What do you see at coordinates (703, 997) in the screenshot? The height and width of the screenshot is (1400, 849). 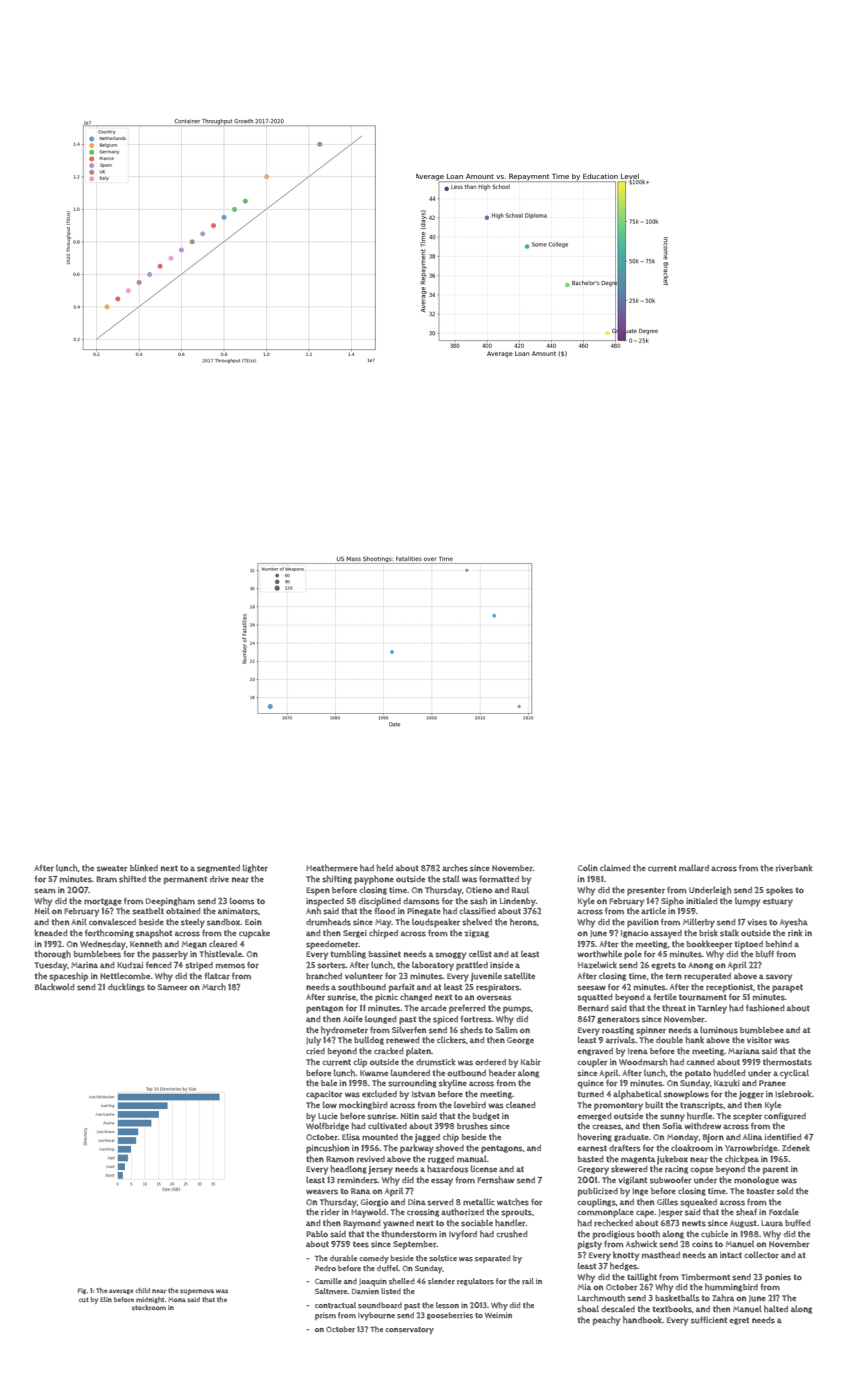 I see `tournament` at bounding box center [703, 997].
